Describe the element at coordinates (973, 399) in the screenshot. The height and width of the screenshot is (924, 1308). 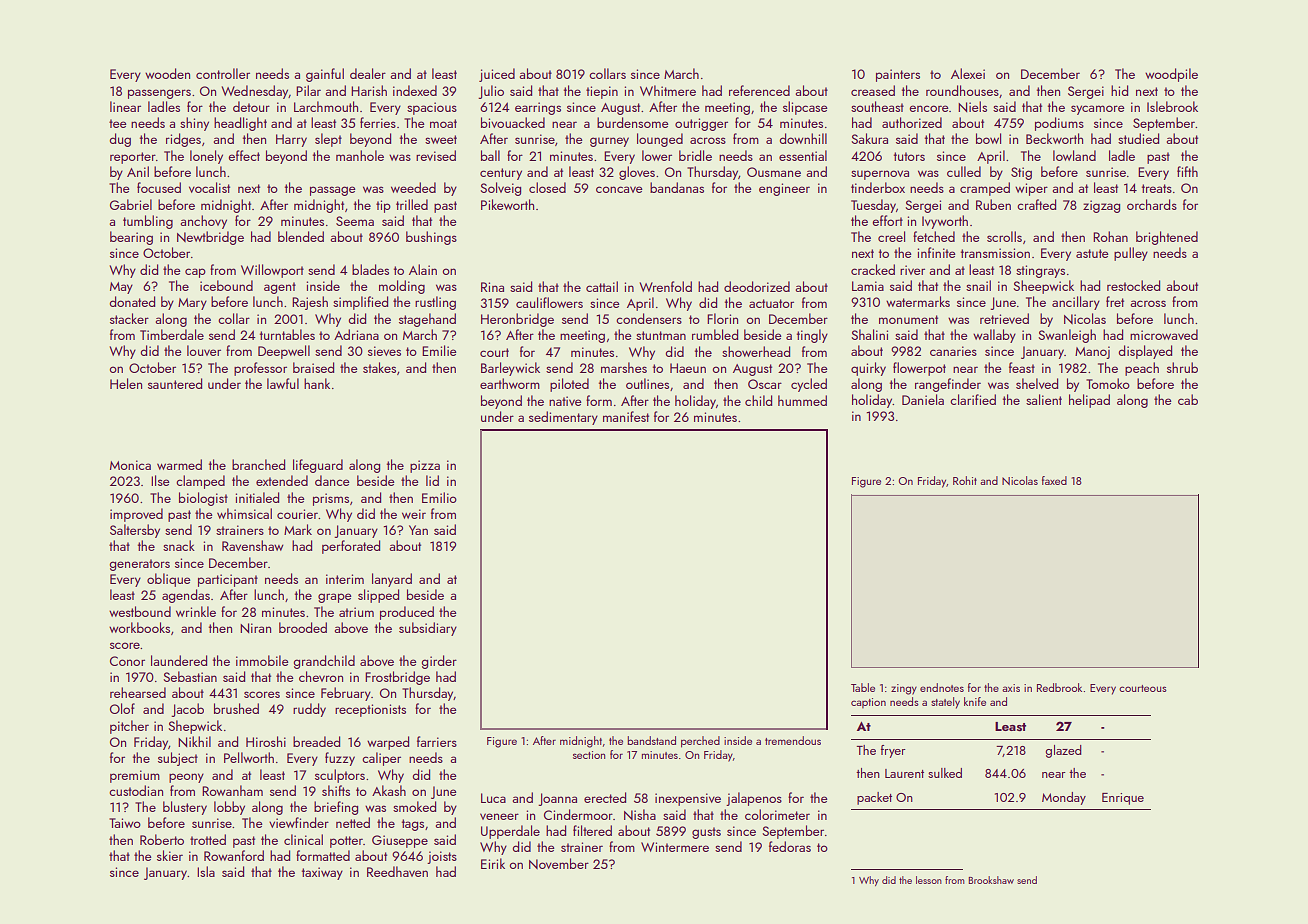
I see `clarified` at that location.
